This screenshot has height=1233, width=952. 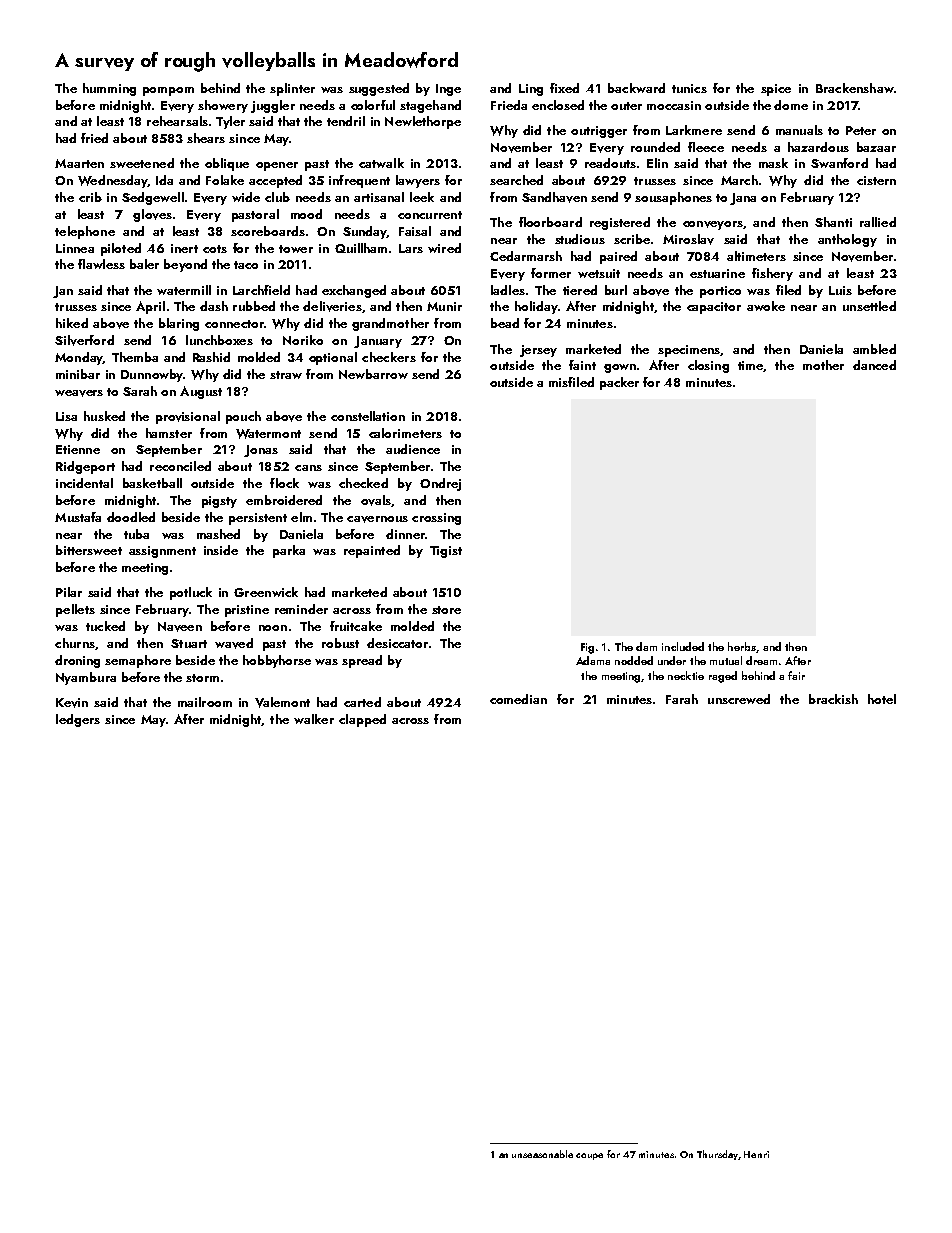 What do you see at coordinates (742, 646) in the screenshot?
I see `herbs` at bounding box center [742, 646].
